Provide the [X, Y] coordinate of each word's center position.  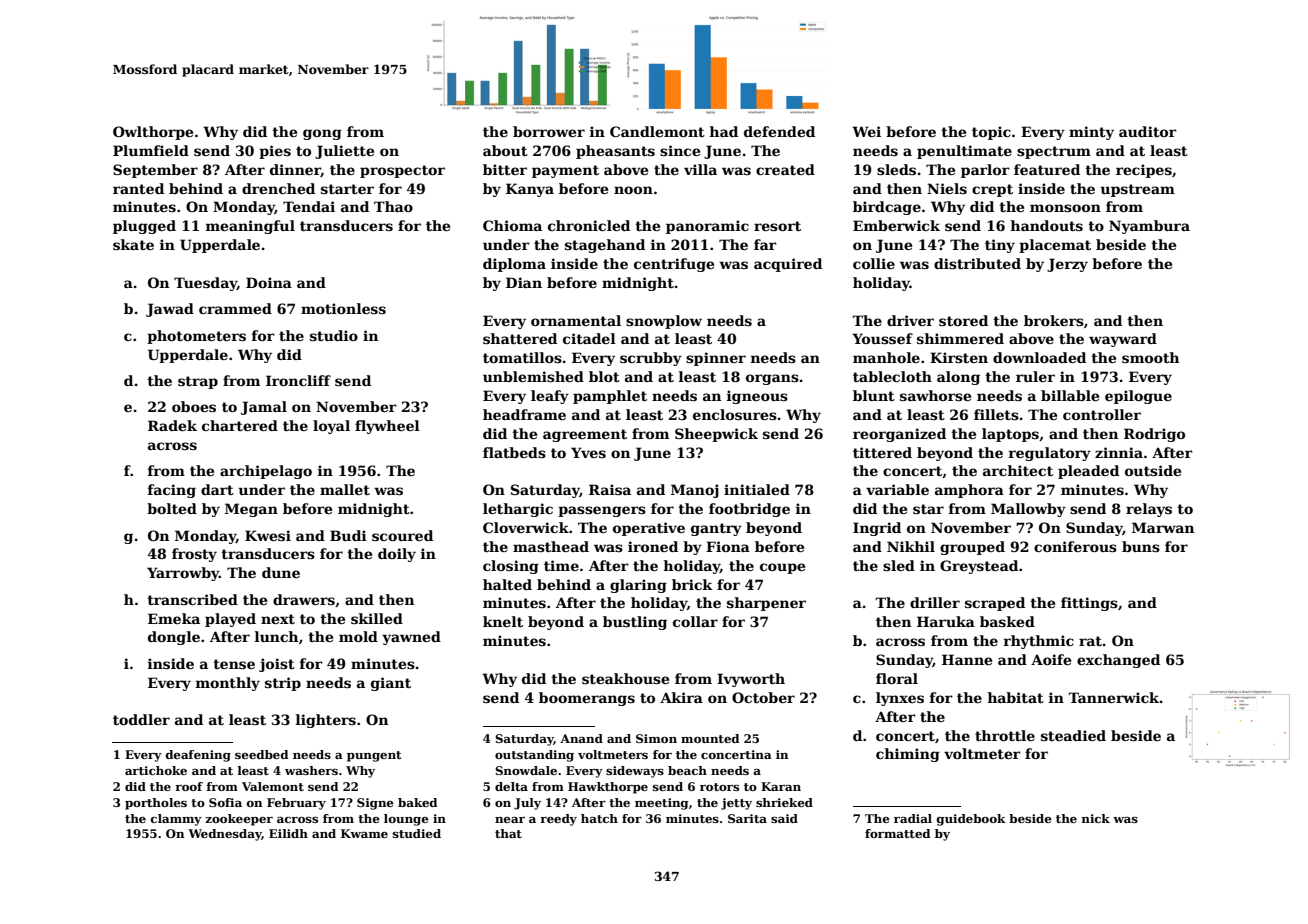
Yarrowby [183, 574]
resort [777, 226]
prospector [402, 171]
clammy [176, 820]
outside [1153, 470]
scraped [995, 604]
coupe [782, 568]
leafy [550, 397]
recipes [1144, 171]
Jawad [170, 310]
